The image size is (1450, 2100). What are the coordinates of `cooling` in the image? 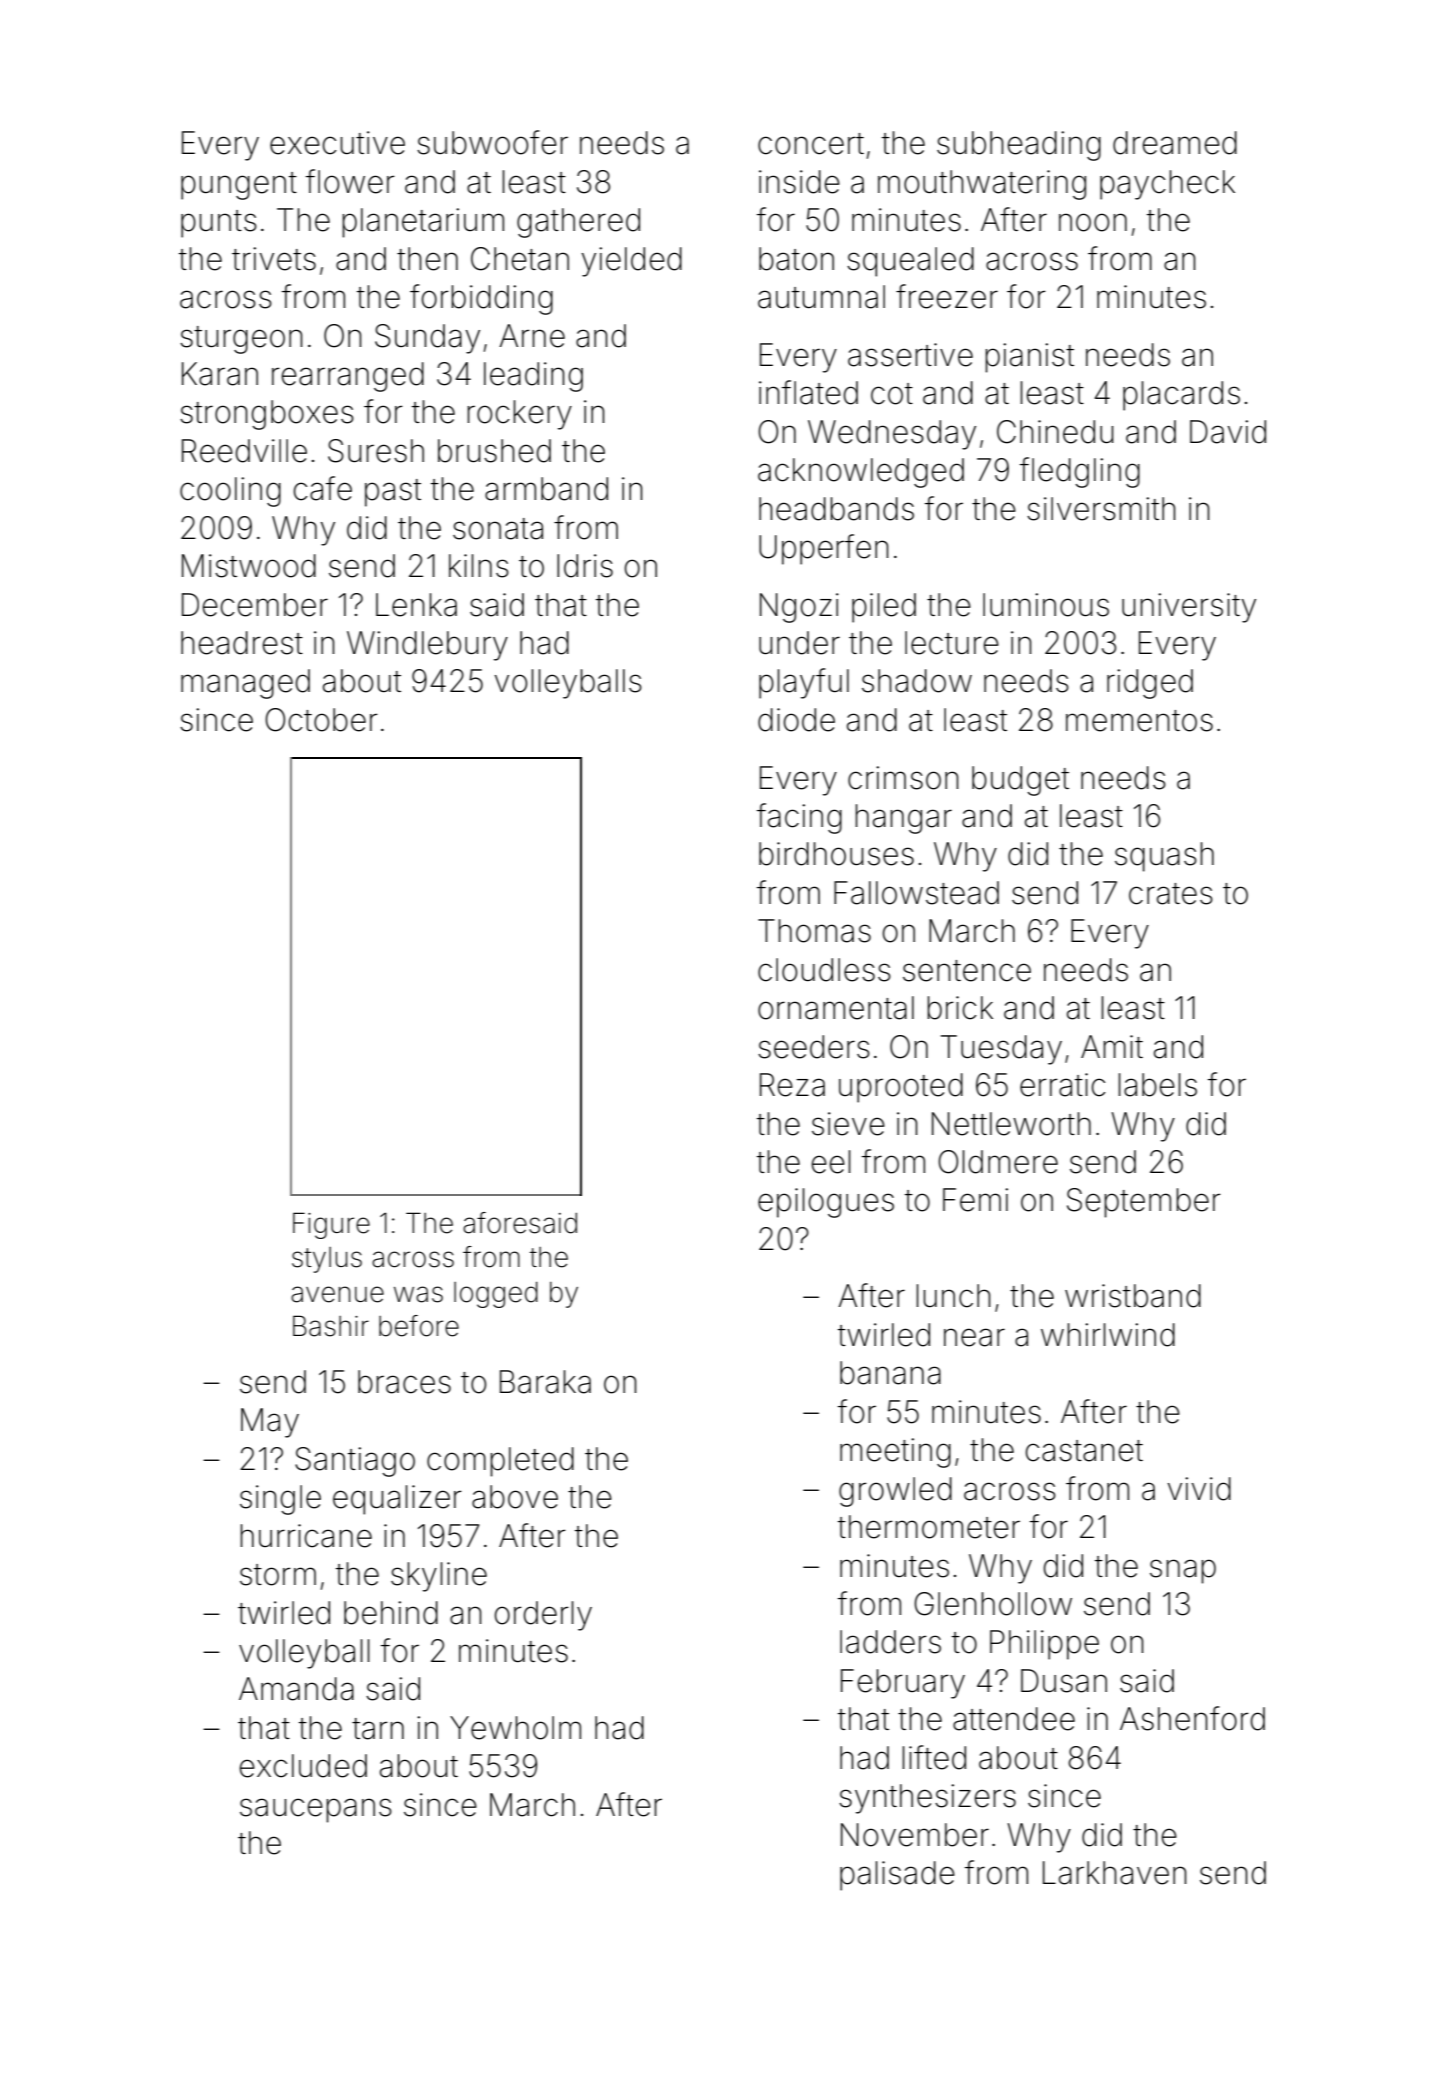 It's located at (230, 492).
